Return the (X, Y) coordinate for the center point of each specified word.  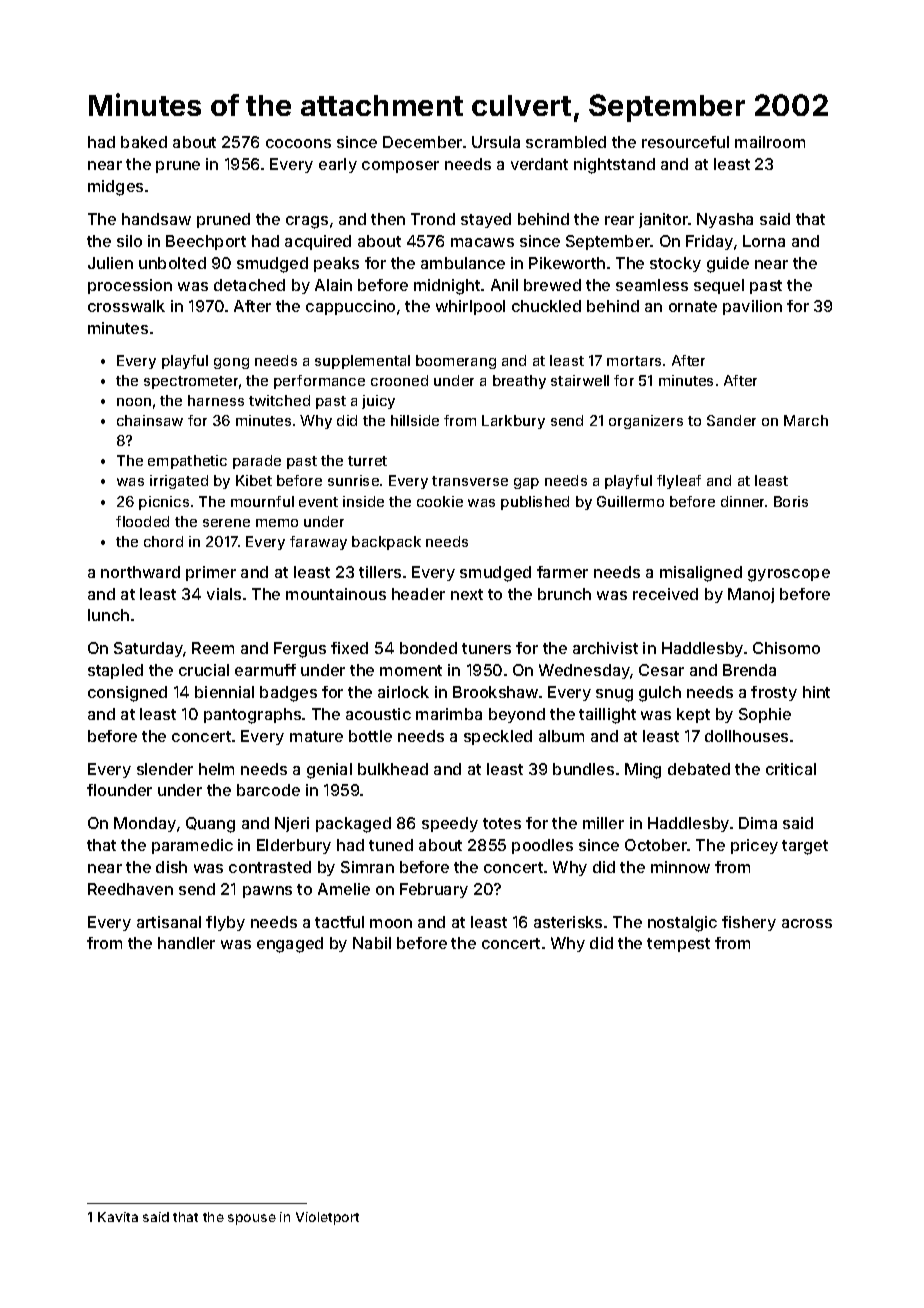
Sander (731, 420)
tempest (678, 945)
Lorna (764, 241)
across (807, 923)
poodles (542, 846)
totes (502, 823)
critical (791, 769)
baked (144, 142)
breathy (519, 382)
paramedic (192, 846)
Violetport (327, 1218)
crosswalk (126, 306)
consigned (127, 694)
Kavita (118, 1217)
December (422, 142)
